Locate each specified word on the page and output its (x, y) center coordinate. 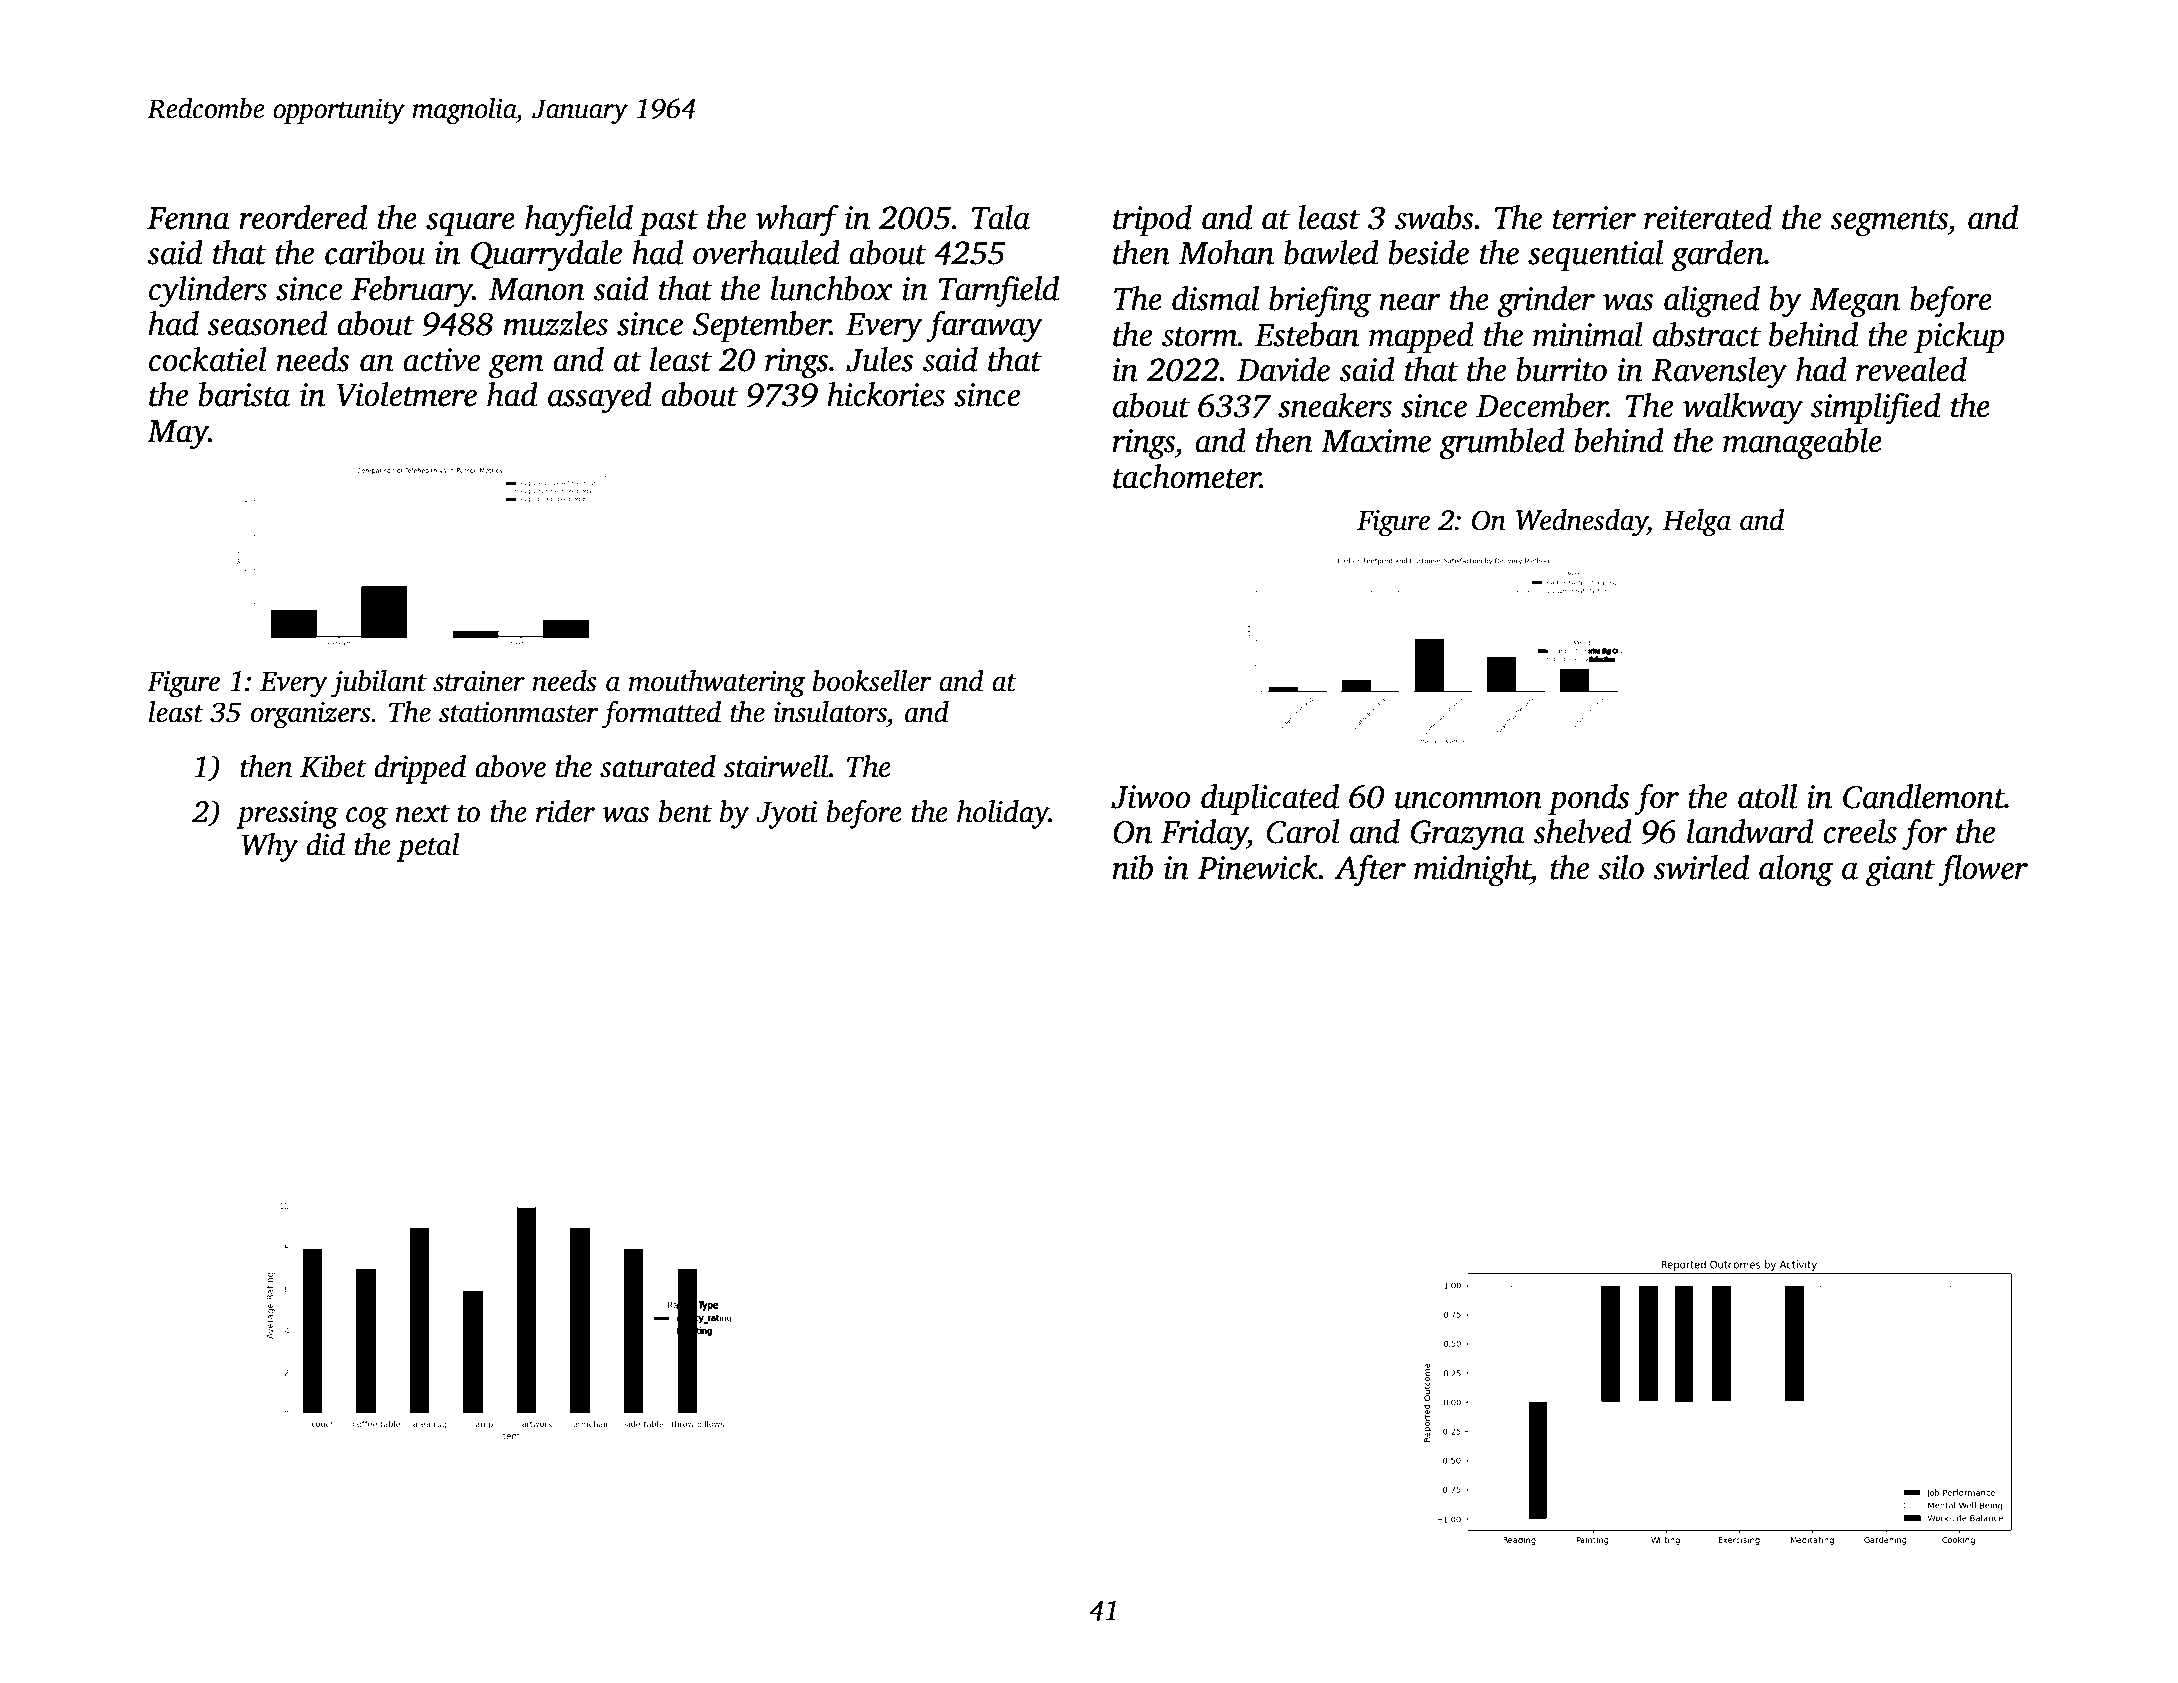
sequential (1595, 255)
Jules (879, 359)
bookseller (872, 681)
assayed (600, 398)
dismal (1215, 298)
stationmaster (519, 712)
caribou (375, 252)
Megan (1855, 303)
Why (269, 847)
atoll (1767, 796)
